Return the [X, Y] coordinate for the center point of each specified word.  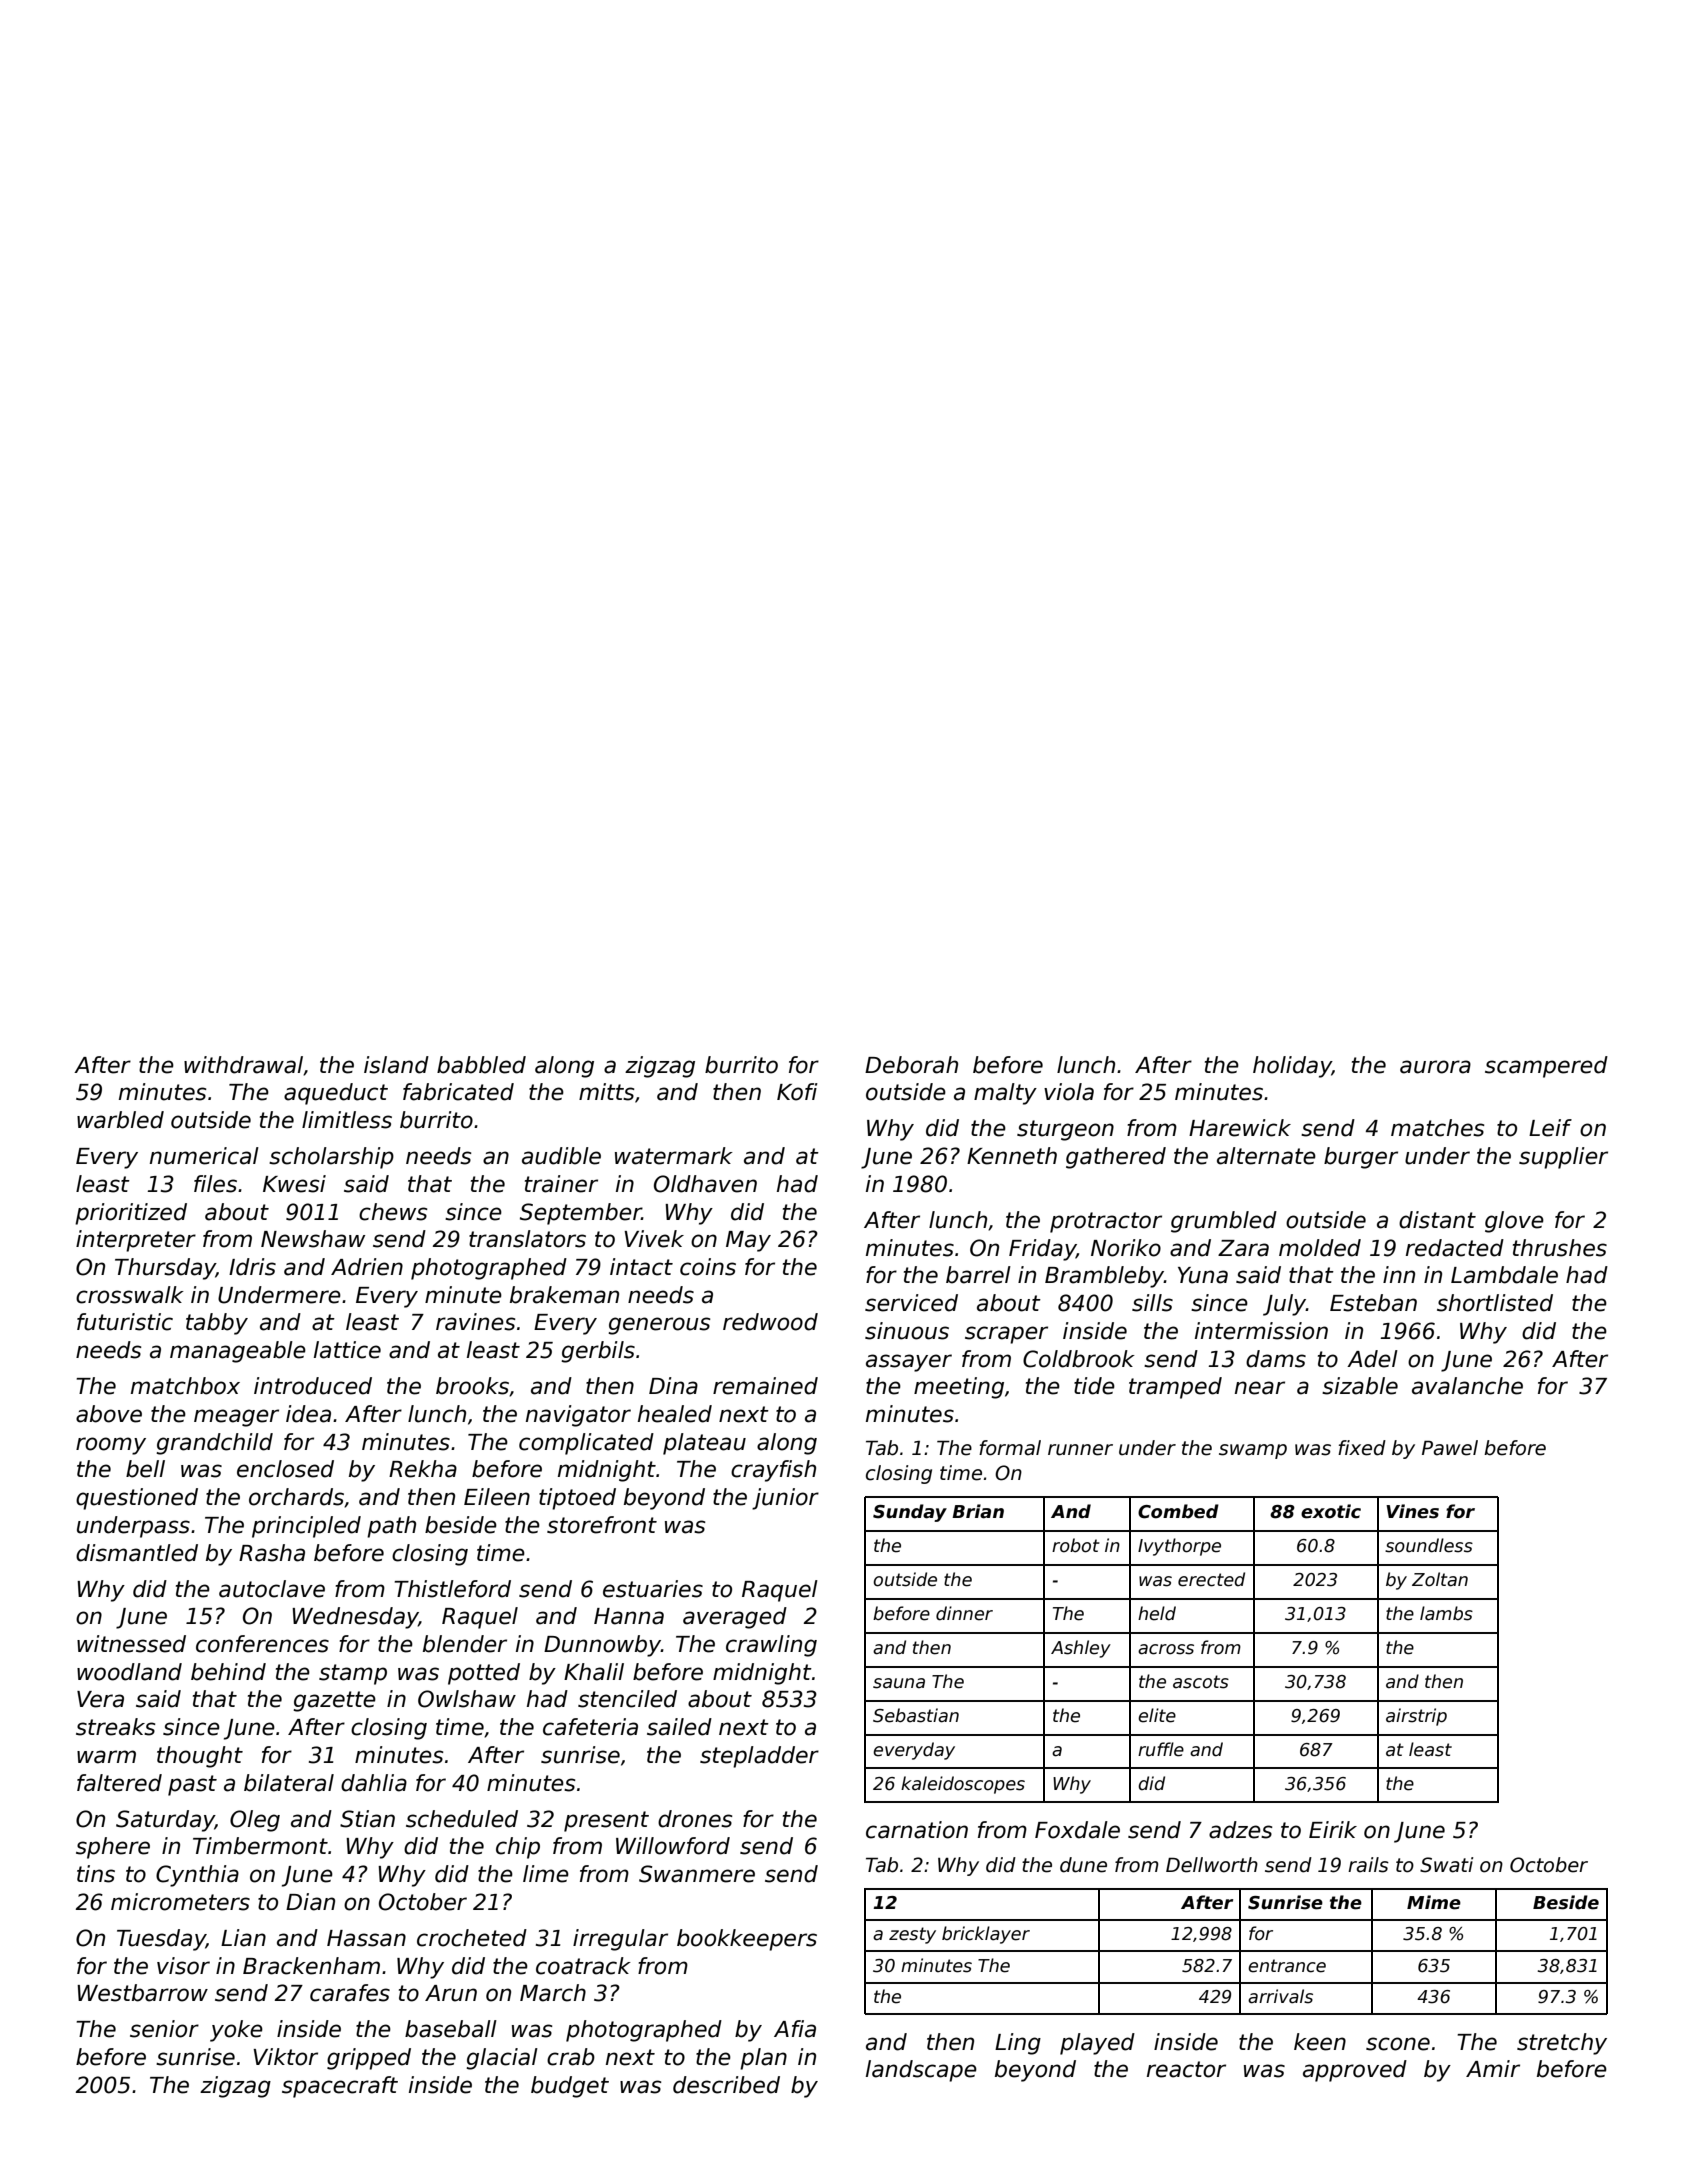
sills [1152, 1303]
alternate [1266, 1156]
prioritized [131, 1214]
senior [164, 2029]
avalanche [1467, 1386]
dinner [964, 1613]
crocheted [472, 1938]
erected [1211, 1579]
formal [1010, 1448]
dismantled [137, 1553]
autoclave [272, 1589]
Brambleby [1104, 1277]
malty [1005, 1094]
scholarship [331, 1158]
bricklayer [986, 1935]
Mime [1434, 1902]
